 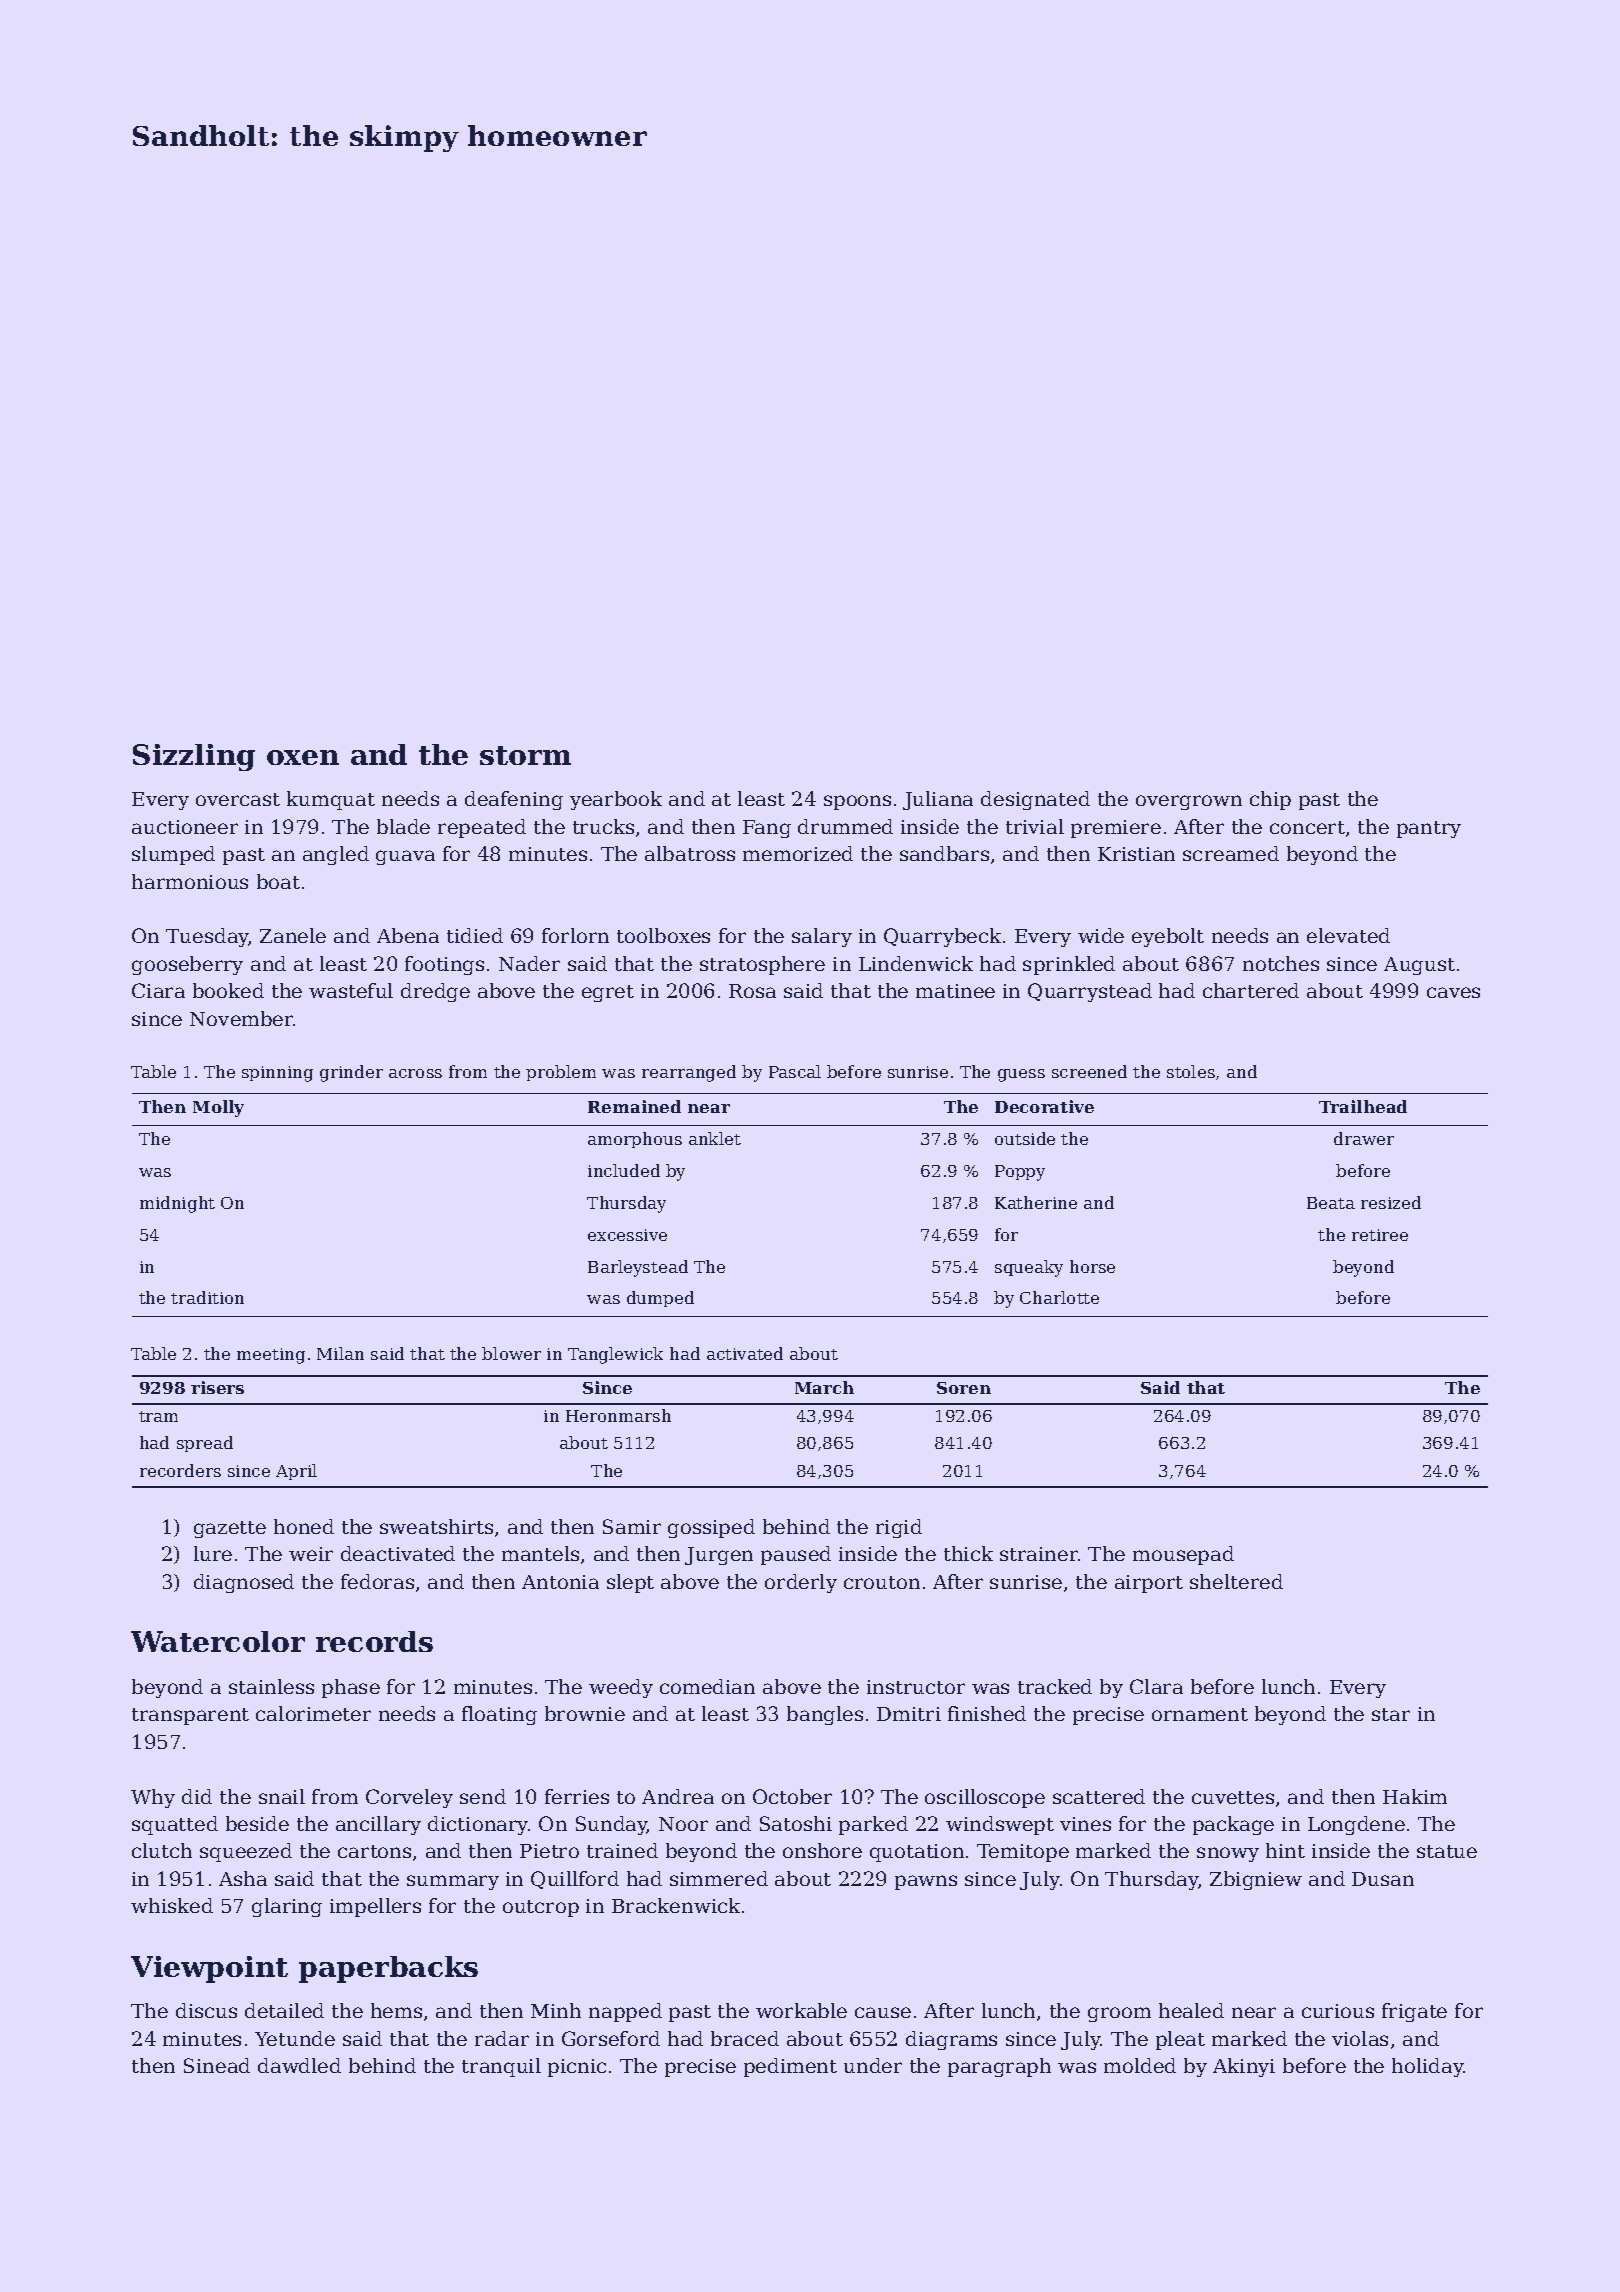 I want to click on chip, so click(x=1270, y=800).
